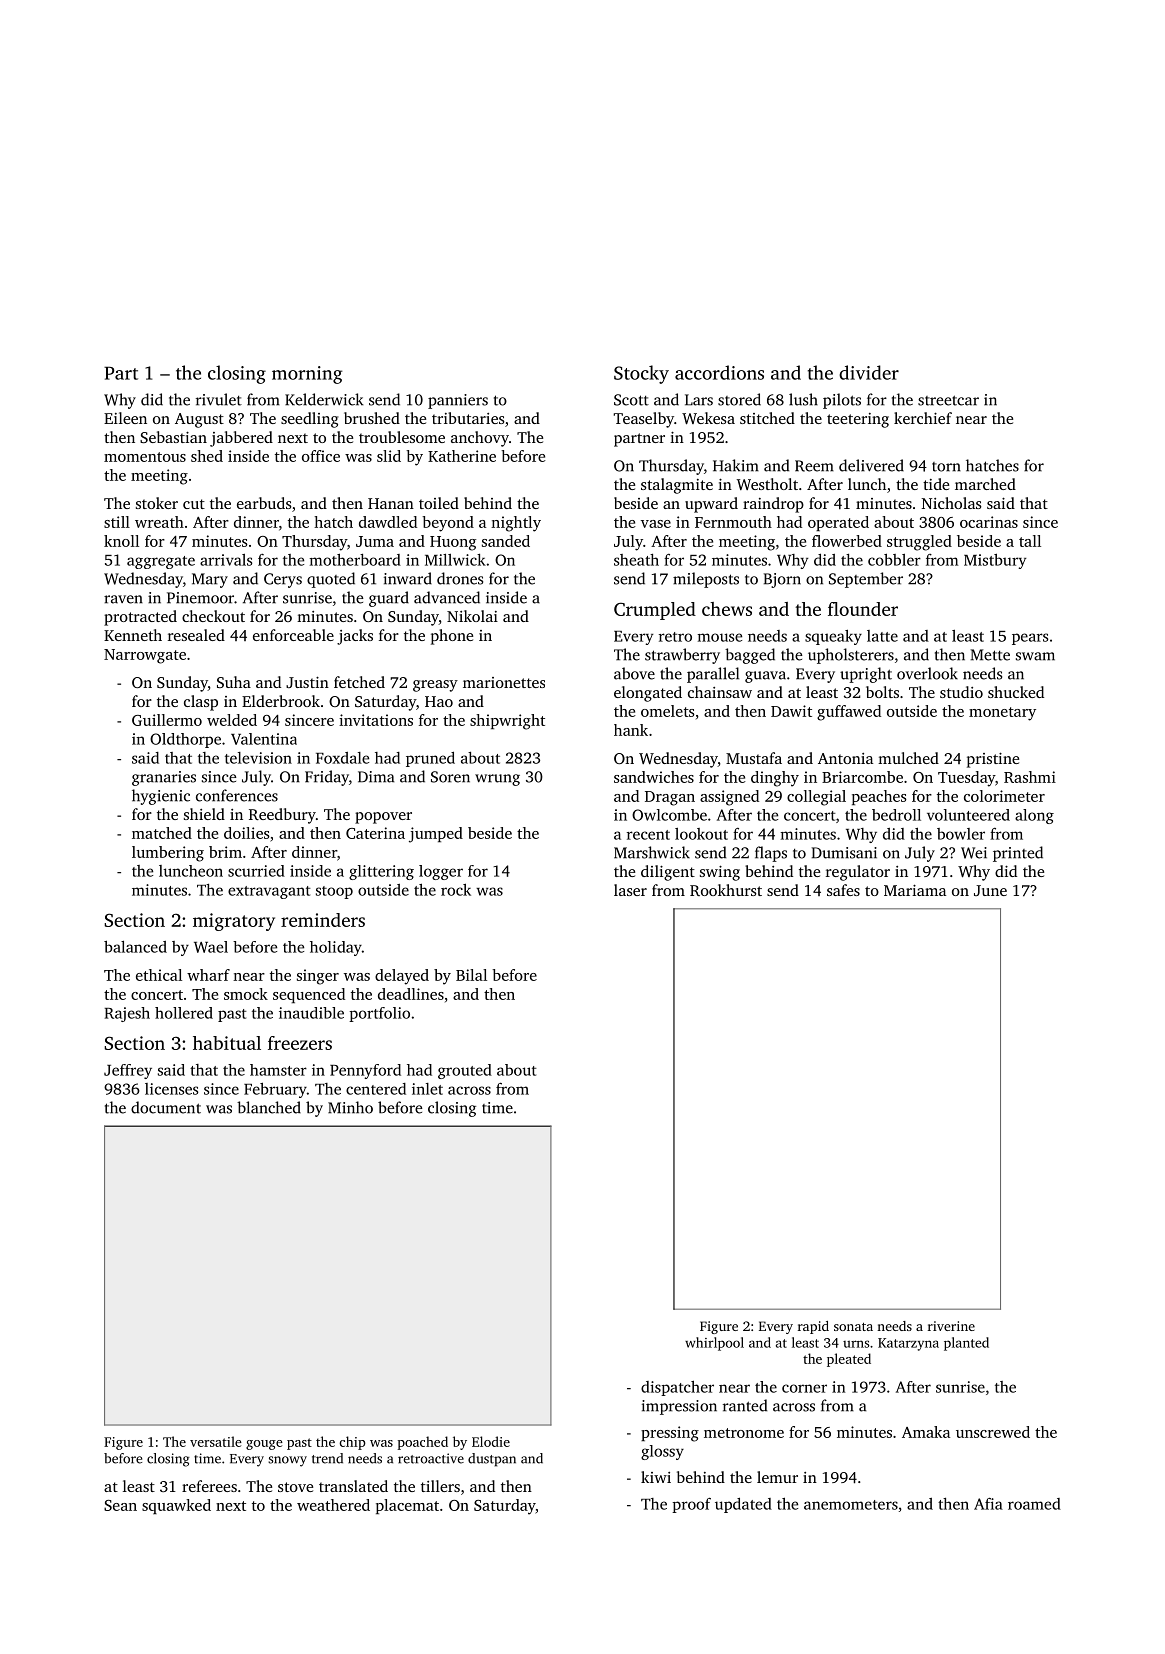  What do you see at coordinates (465, 1071) in the page?
I see `grouted` at bounding box center [465, 1071].
